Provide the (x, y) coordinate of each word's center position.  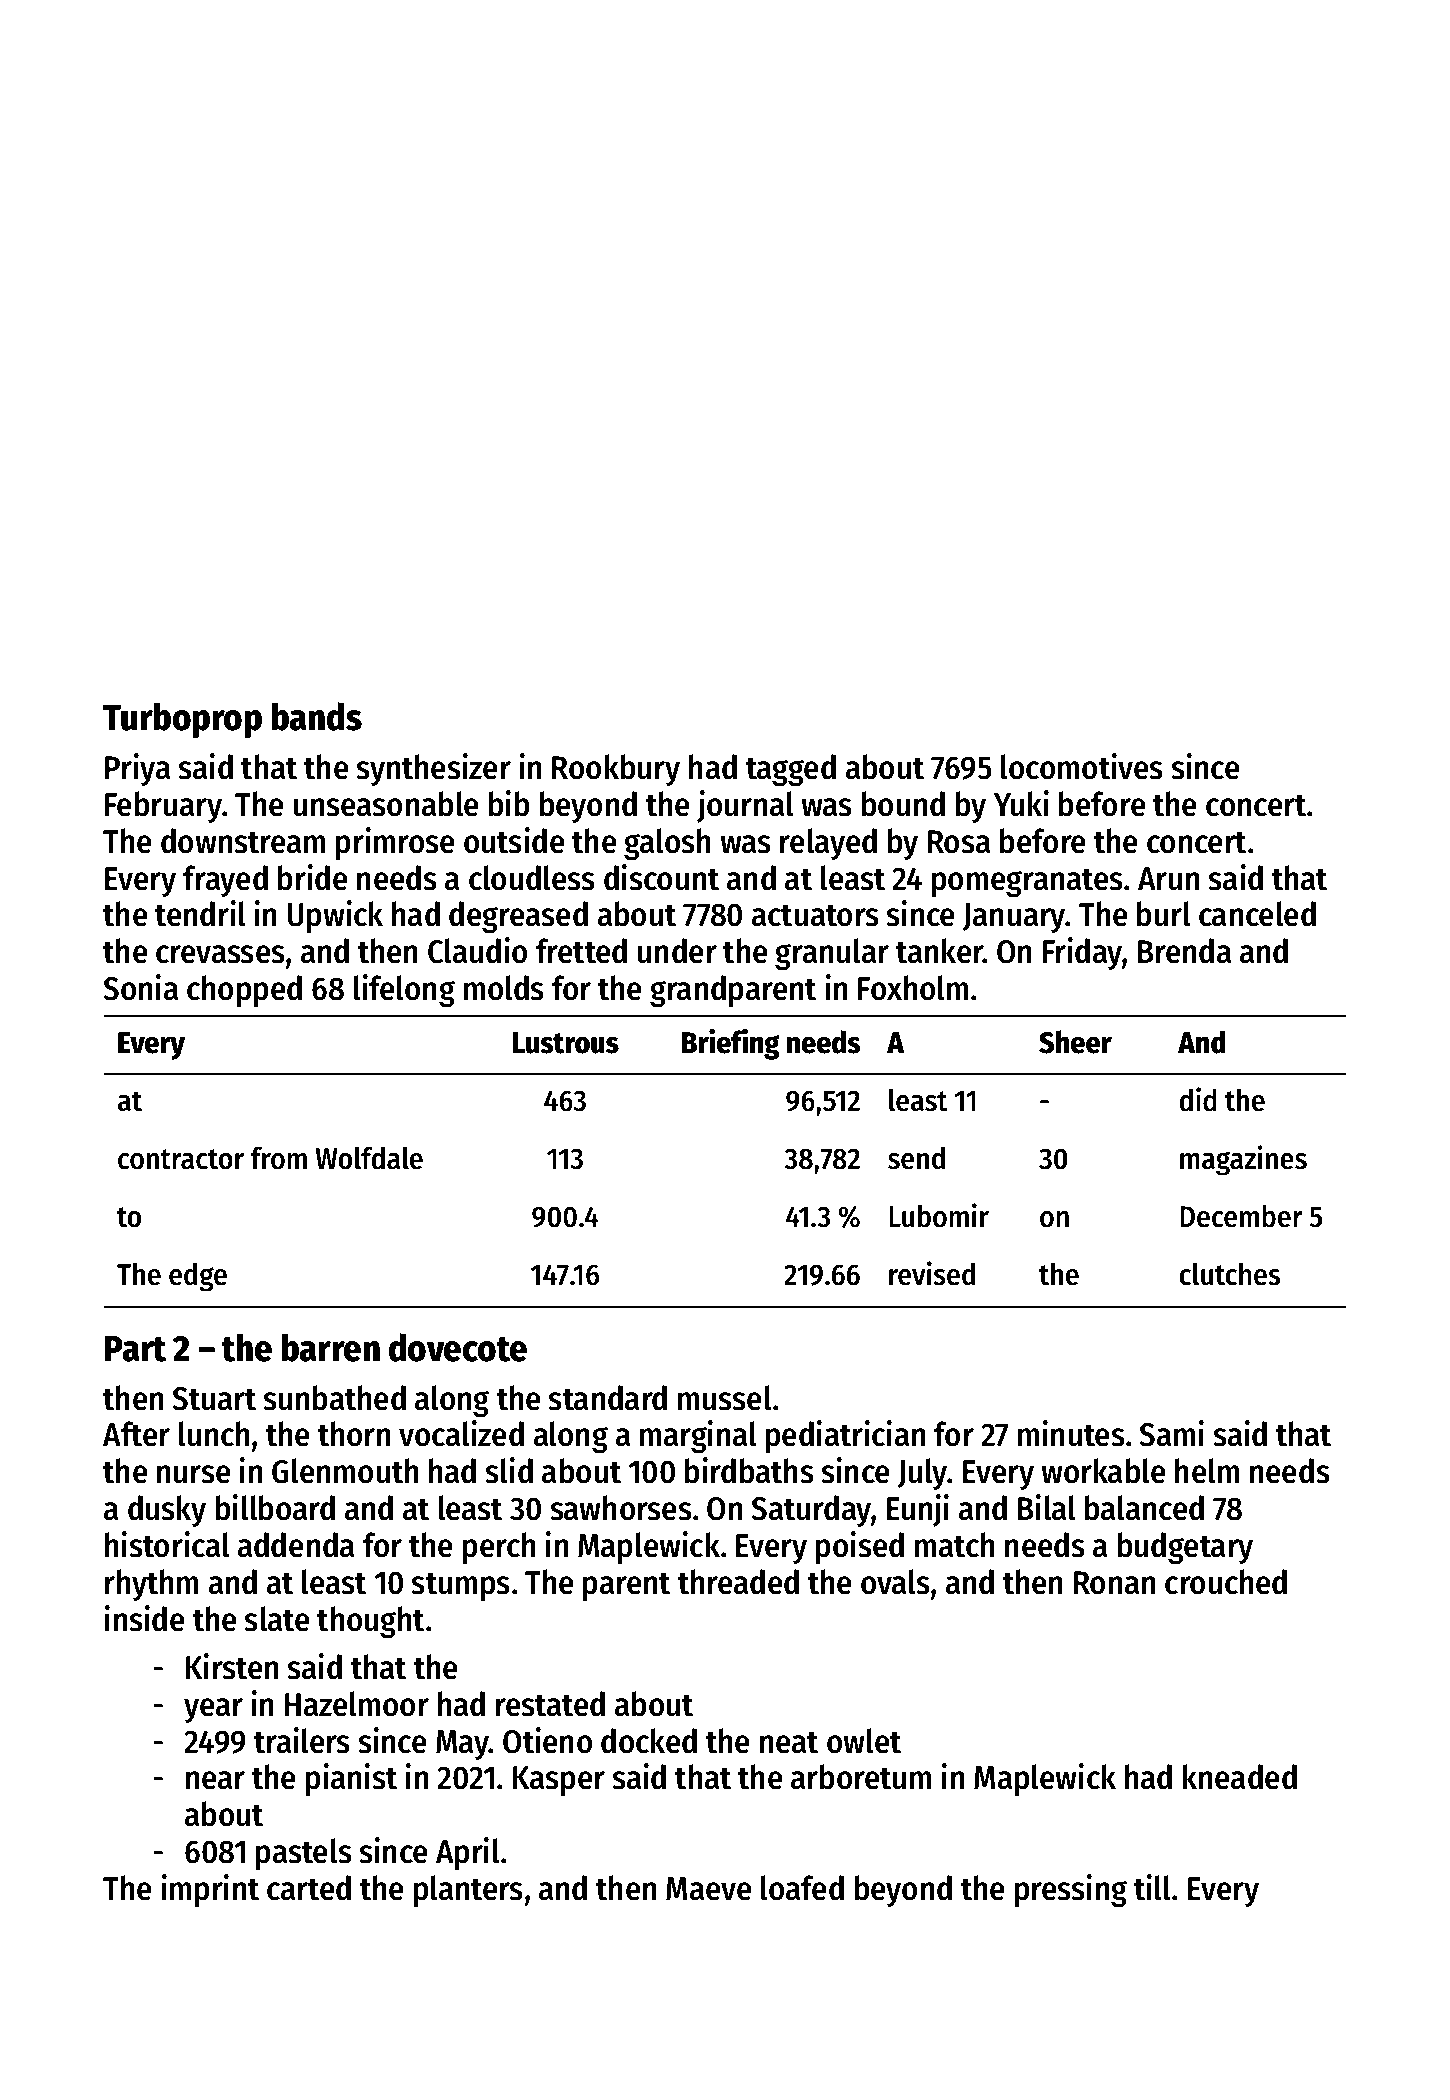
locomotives (1082, 766)
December (1241, 1216)
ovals (895, 1582)
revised (932, 1273)
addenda (296, 1545)
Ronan (1114, 1583)
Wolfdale (369, 1158)
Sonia (140, 987)
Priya (137, 769)
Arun (1168, 879)
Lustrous (566, 1043)
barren (330, 1347)
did (1198, 1099)
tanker (940, 951)
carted (309, 1888)
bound (903, 804)
